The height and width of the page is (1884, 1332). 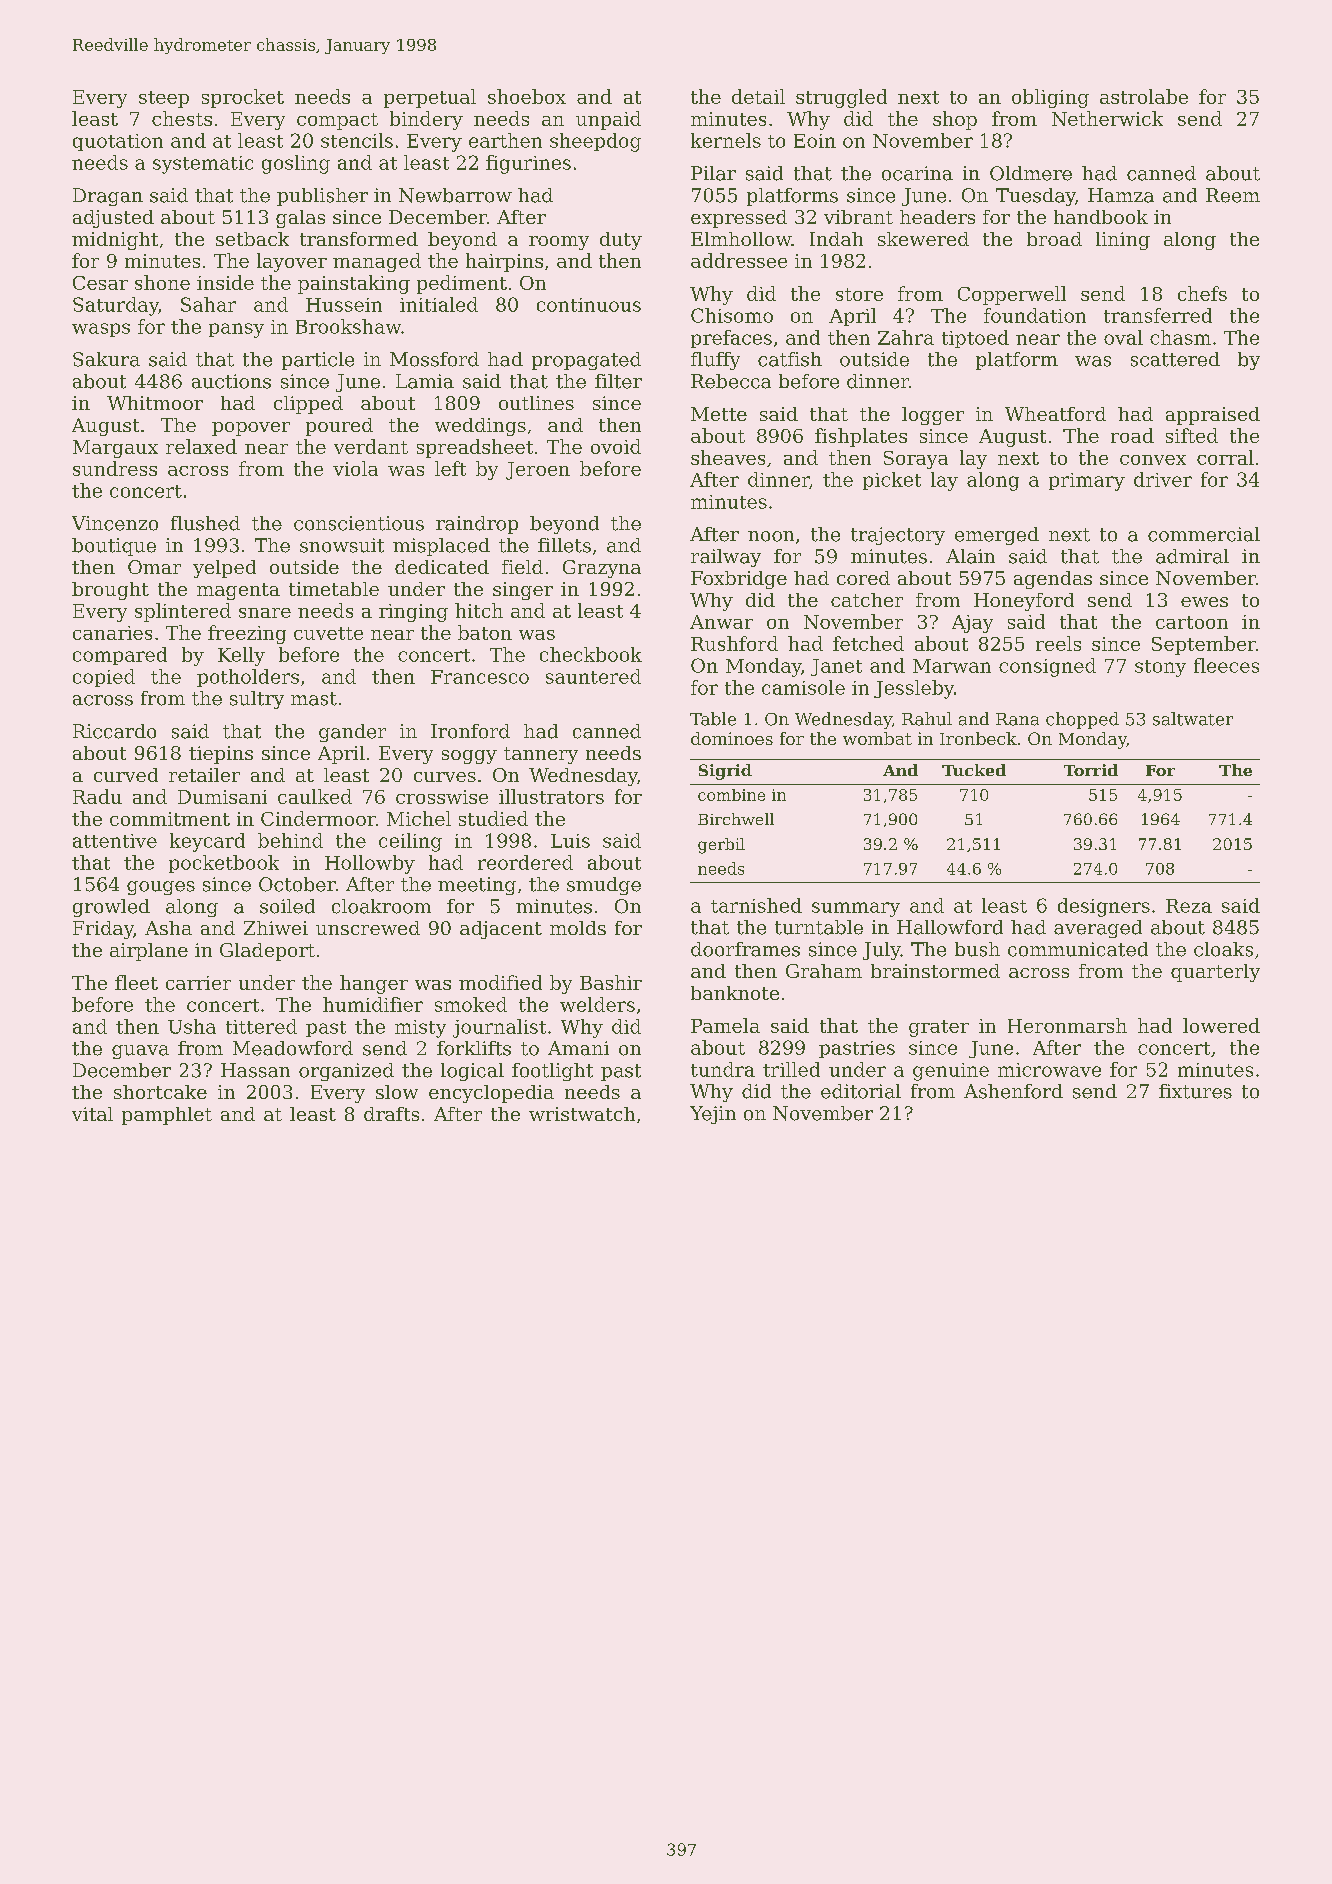 I want to click on yelped, so click(x=224, y=569).
